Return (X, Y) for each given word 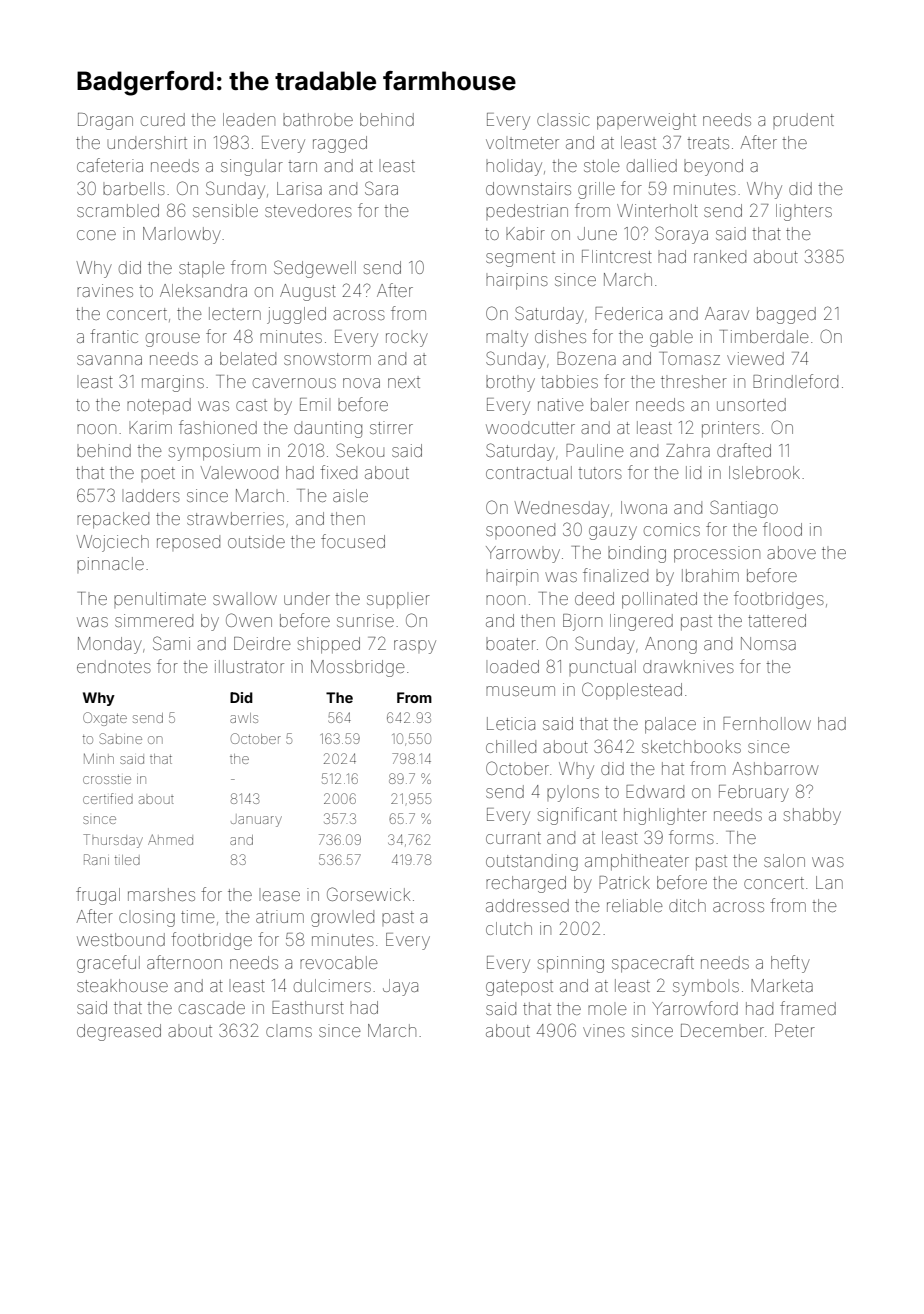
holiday (514, 167)
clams (289, 1032)
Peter (795, 1030)
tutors (600, 473)
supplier (398, 600)
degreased (119, 1032)
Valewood (239, 472)
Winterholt (657, 210)
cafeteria (110, 165)
